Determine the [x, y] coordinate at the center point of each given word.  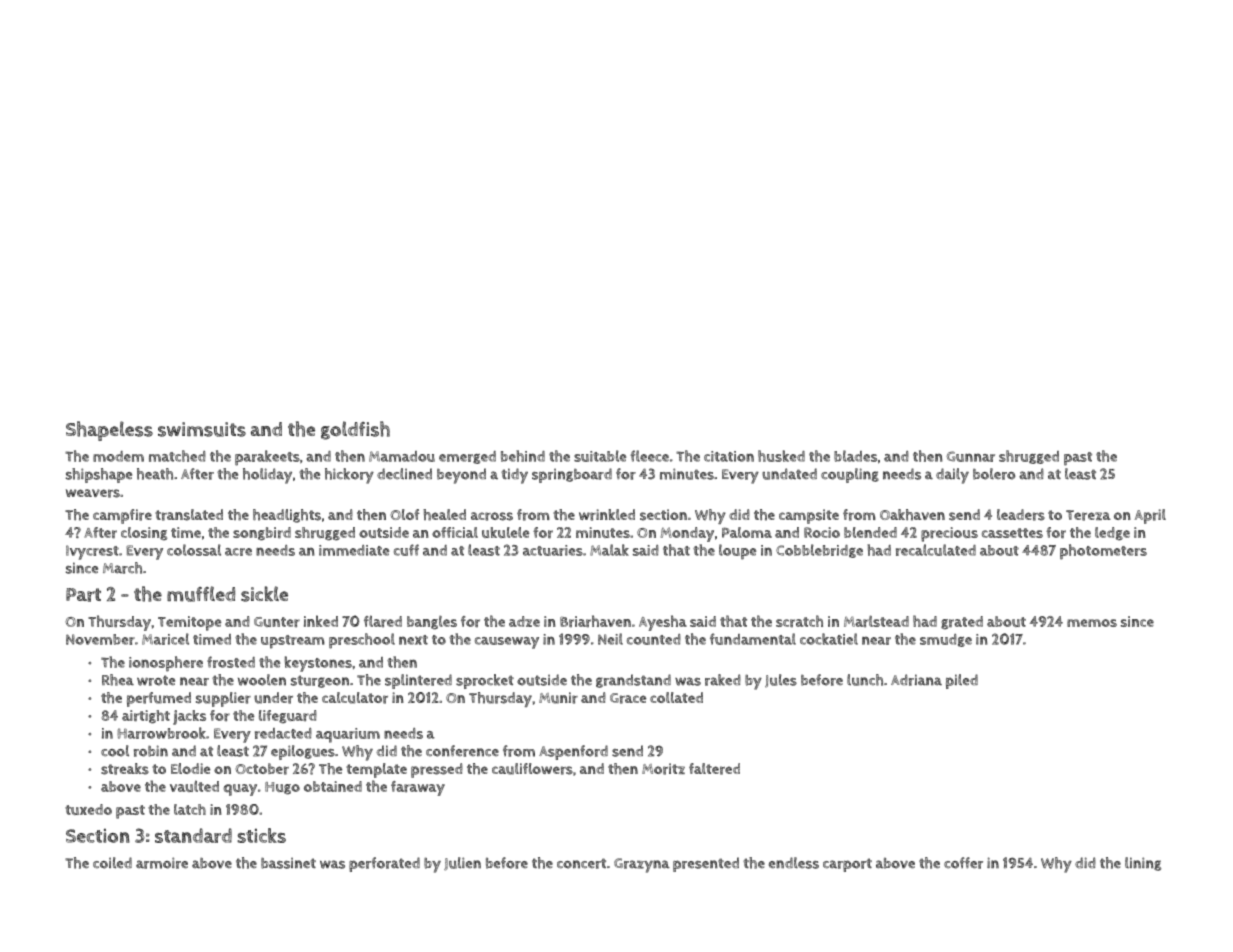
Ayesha [663, 623]
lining [1143, 864]
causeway [507, 643]
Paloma [747, 532]
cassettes [1012, 533]
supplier [223, 699]
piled [962, 681]
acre [238, 552]
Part [83, 595]
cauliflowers [532, 769]
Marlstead [876, 621]
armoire [162, 863]
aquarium [348, 735]
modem [118, 456]
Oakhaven [912, 515]
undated [789, 474]
